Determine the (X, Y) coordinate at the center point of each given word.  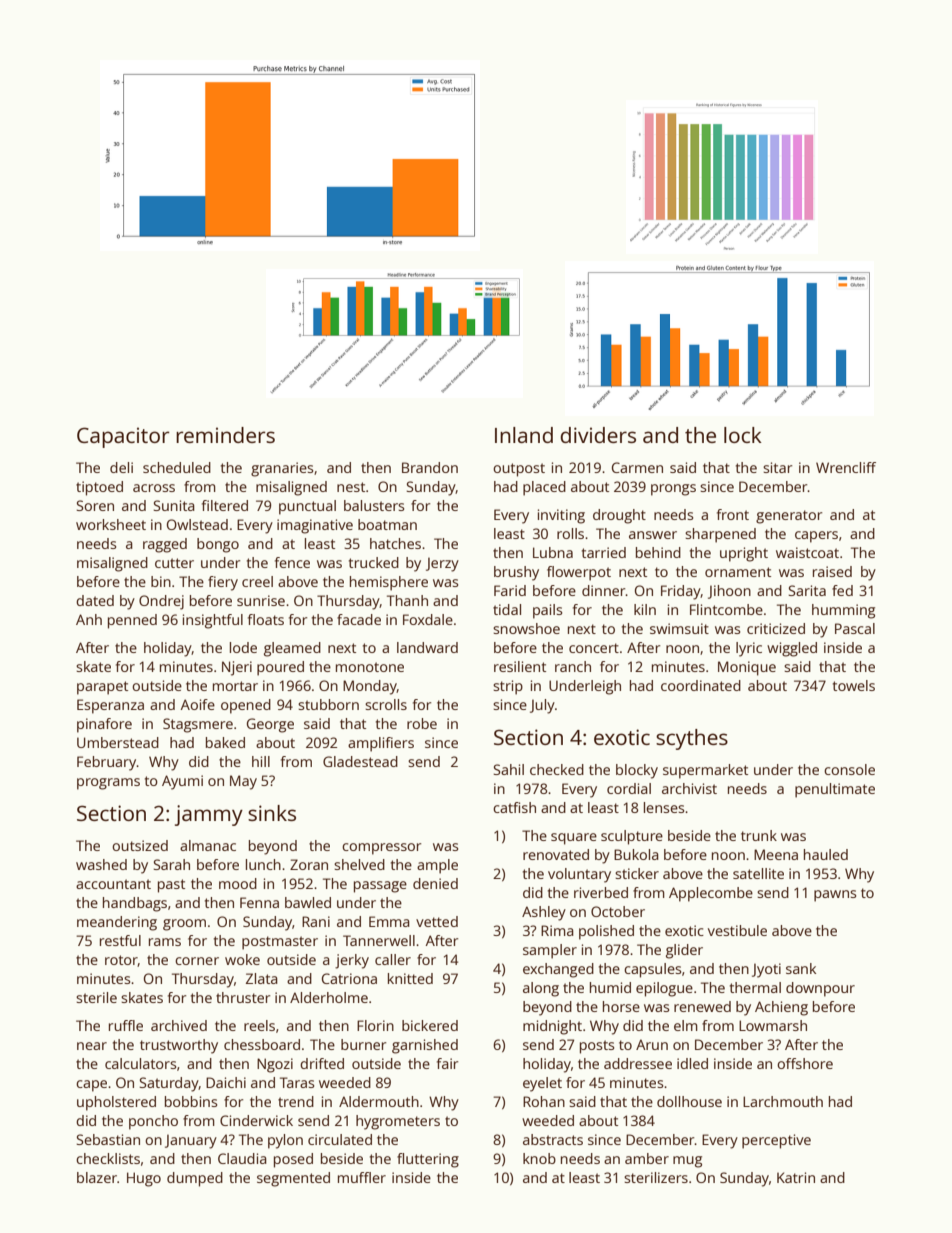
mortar (235, 686)
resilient (520, 666)
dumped (195, 1179)
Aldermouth (379, 1101)
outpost (519, 470)
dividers (598, 435)
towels (854, 685)
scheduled (177, 467)
